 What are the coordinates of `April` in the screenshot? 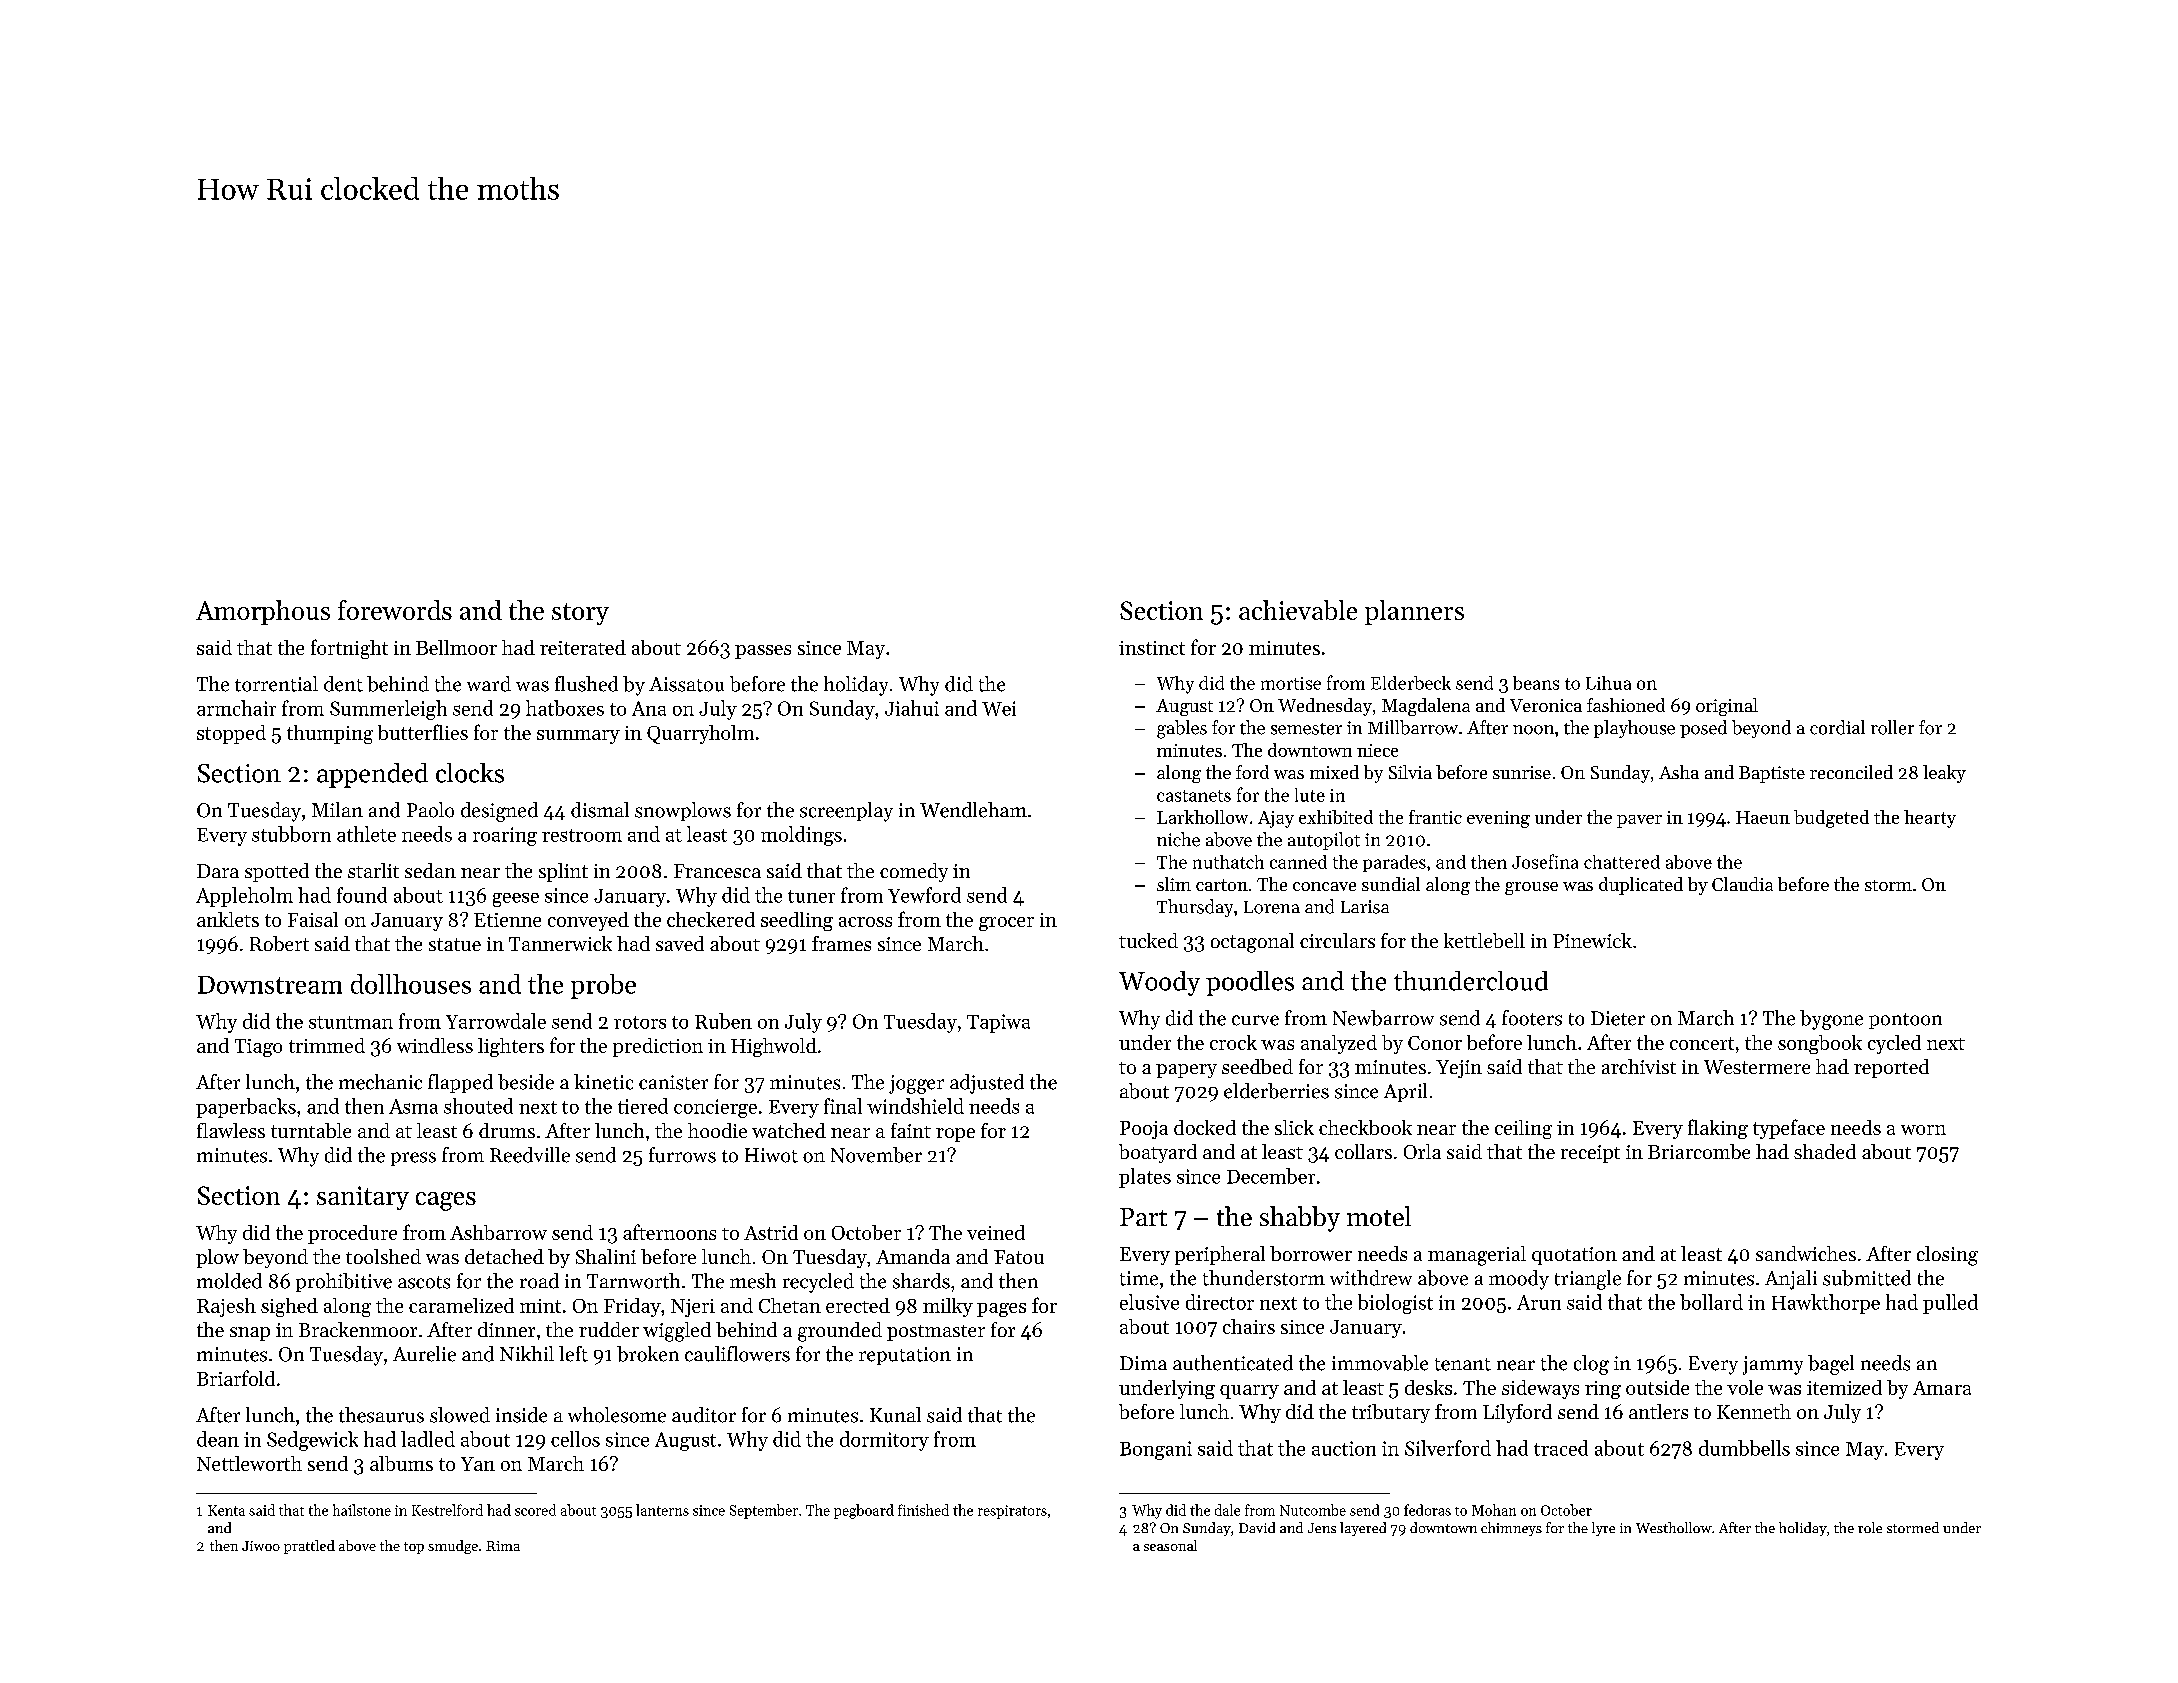 It's located at (1405, 1092).
